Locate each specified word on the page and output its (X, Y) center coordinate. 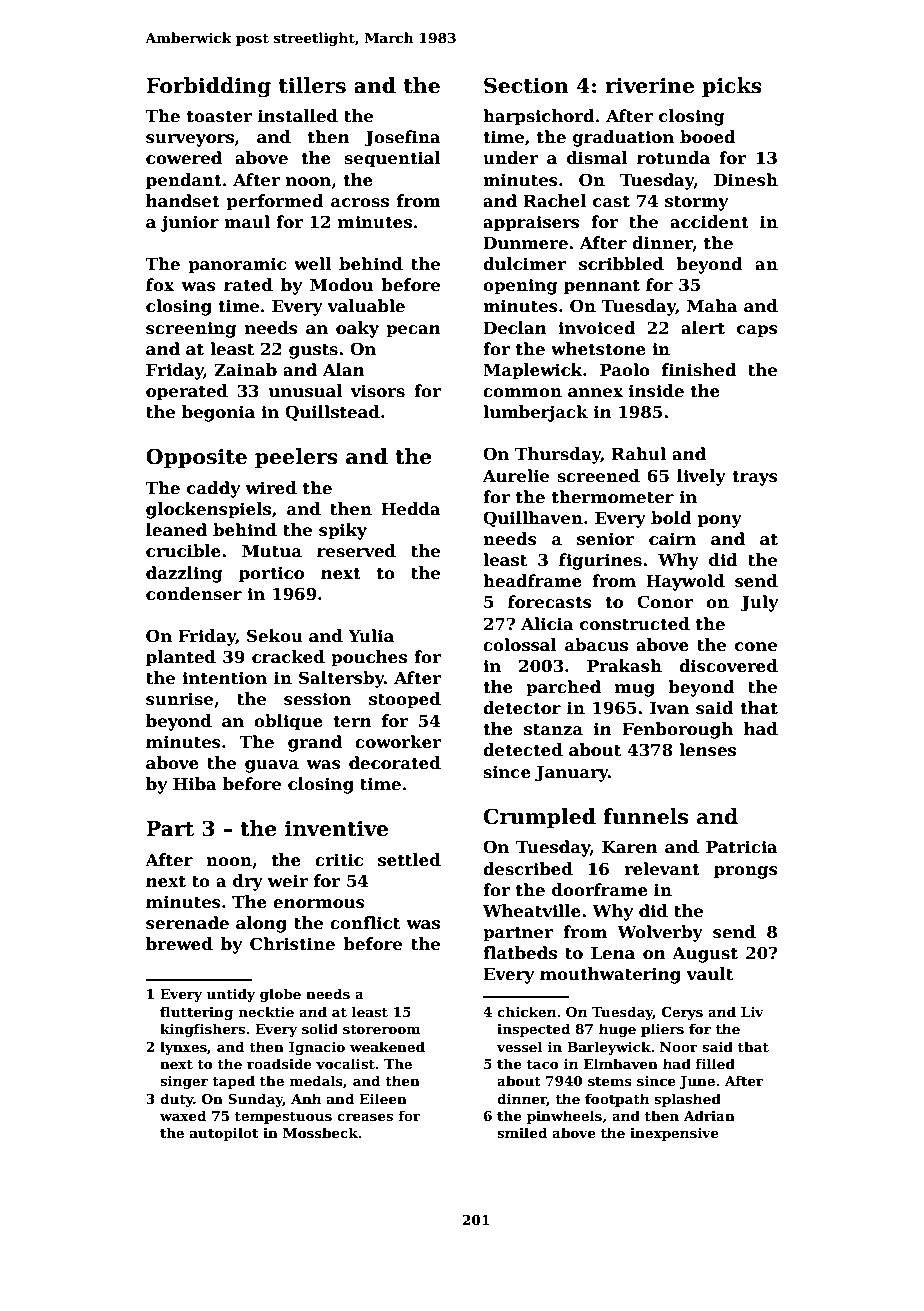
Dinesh (746, 180)
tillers (312, 85)
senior (606, 539)
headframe (532, 581)
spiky (343, 531)
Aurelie (516, 476)
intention (224, 678)
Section (526, 85)
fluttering (196, 1013)
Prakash (624, 666)
